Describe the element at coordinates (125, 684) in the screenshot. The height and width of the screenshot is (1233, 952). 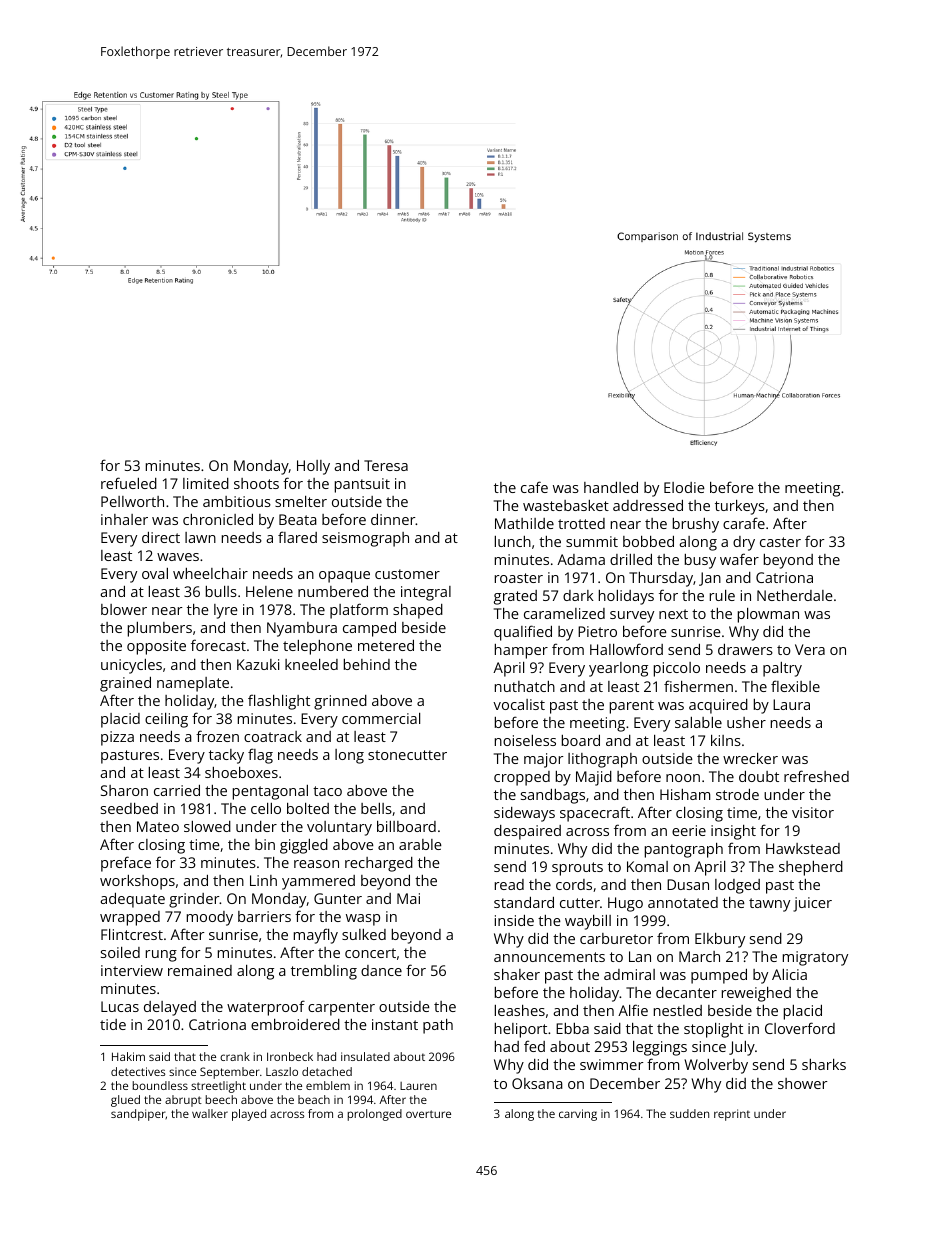
I see `grained` at that location.
